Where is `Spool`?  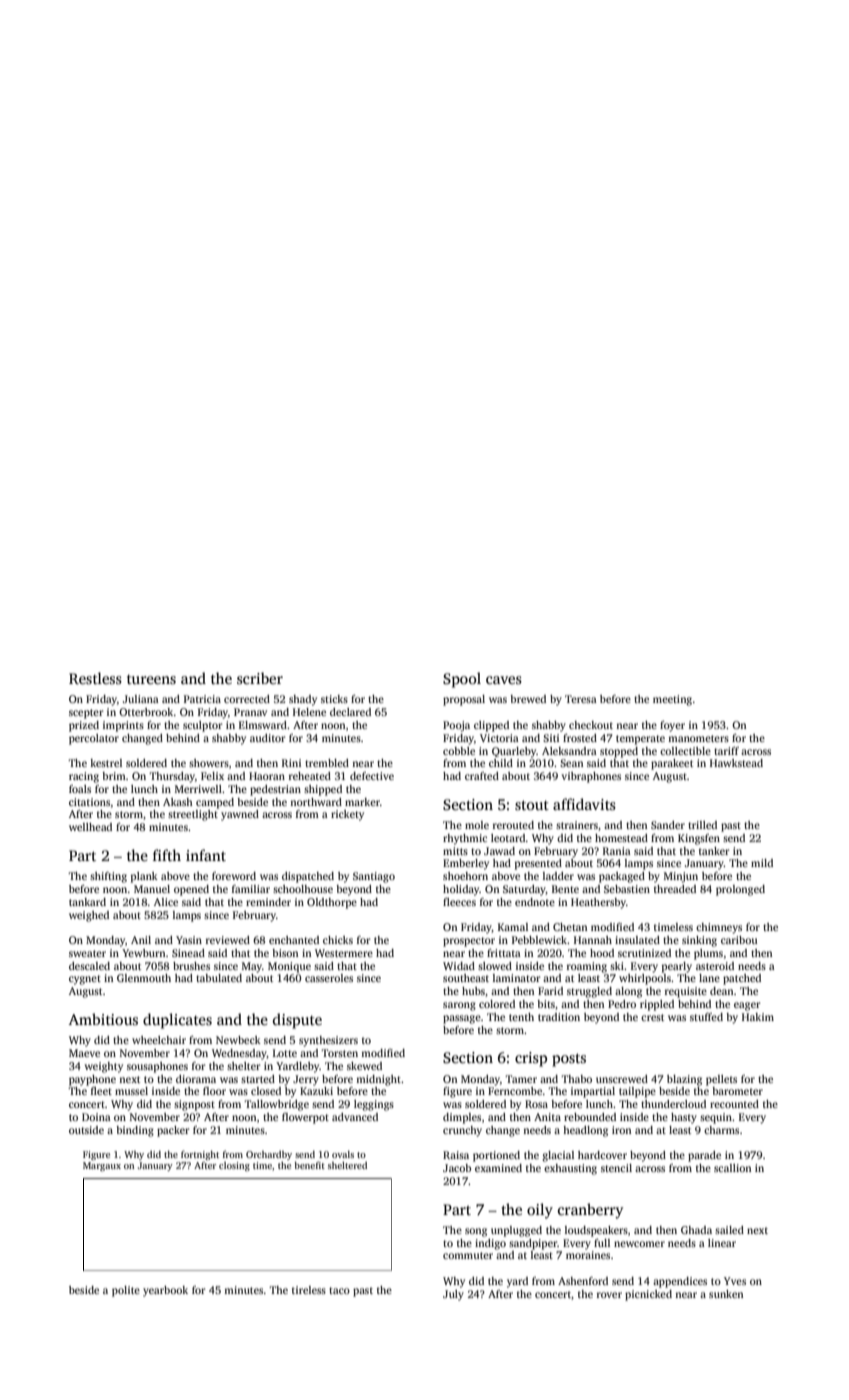
Spool is located at coordinates (462, 680).
